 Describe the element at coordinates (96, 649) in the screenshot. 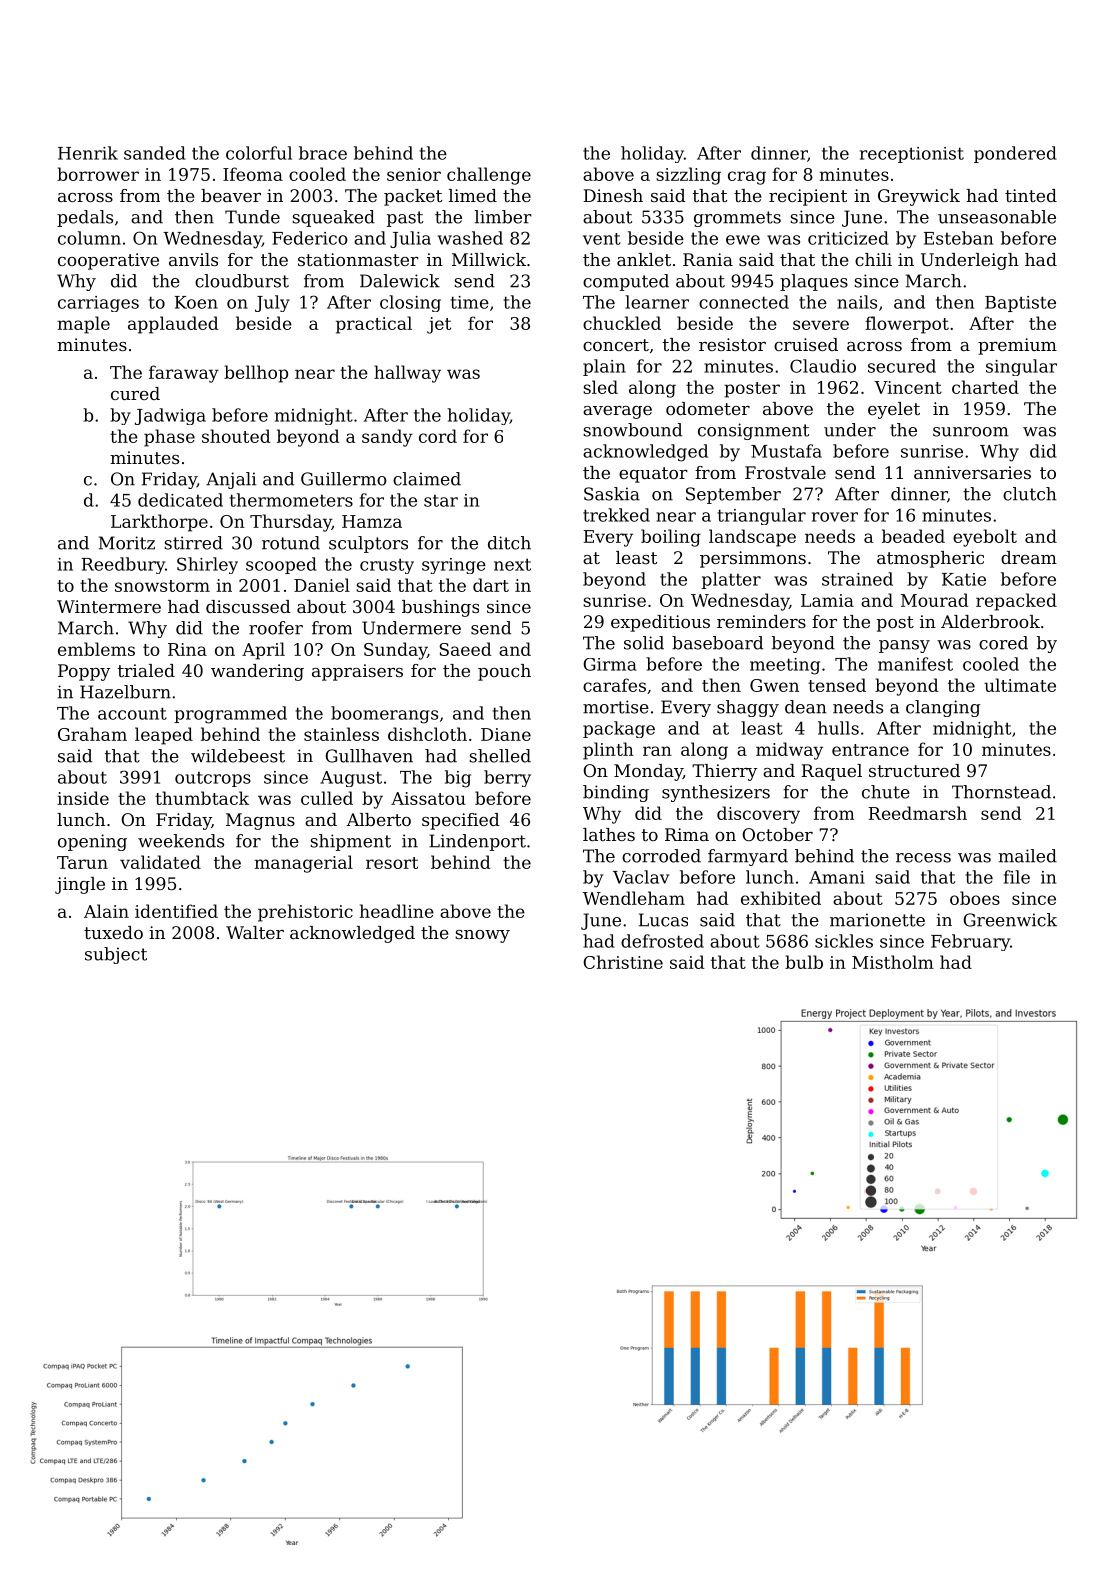

I see `emblems` at that location.
